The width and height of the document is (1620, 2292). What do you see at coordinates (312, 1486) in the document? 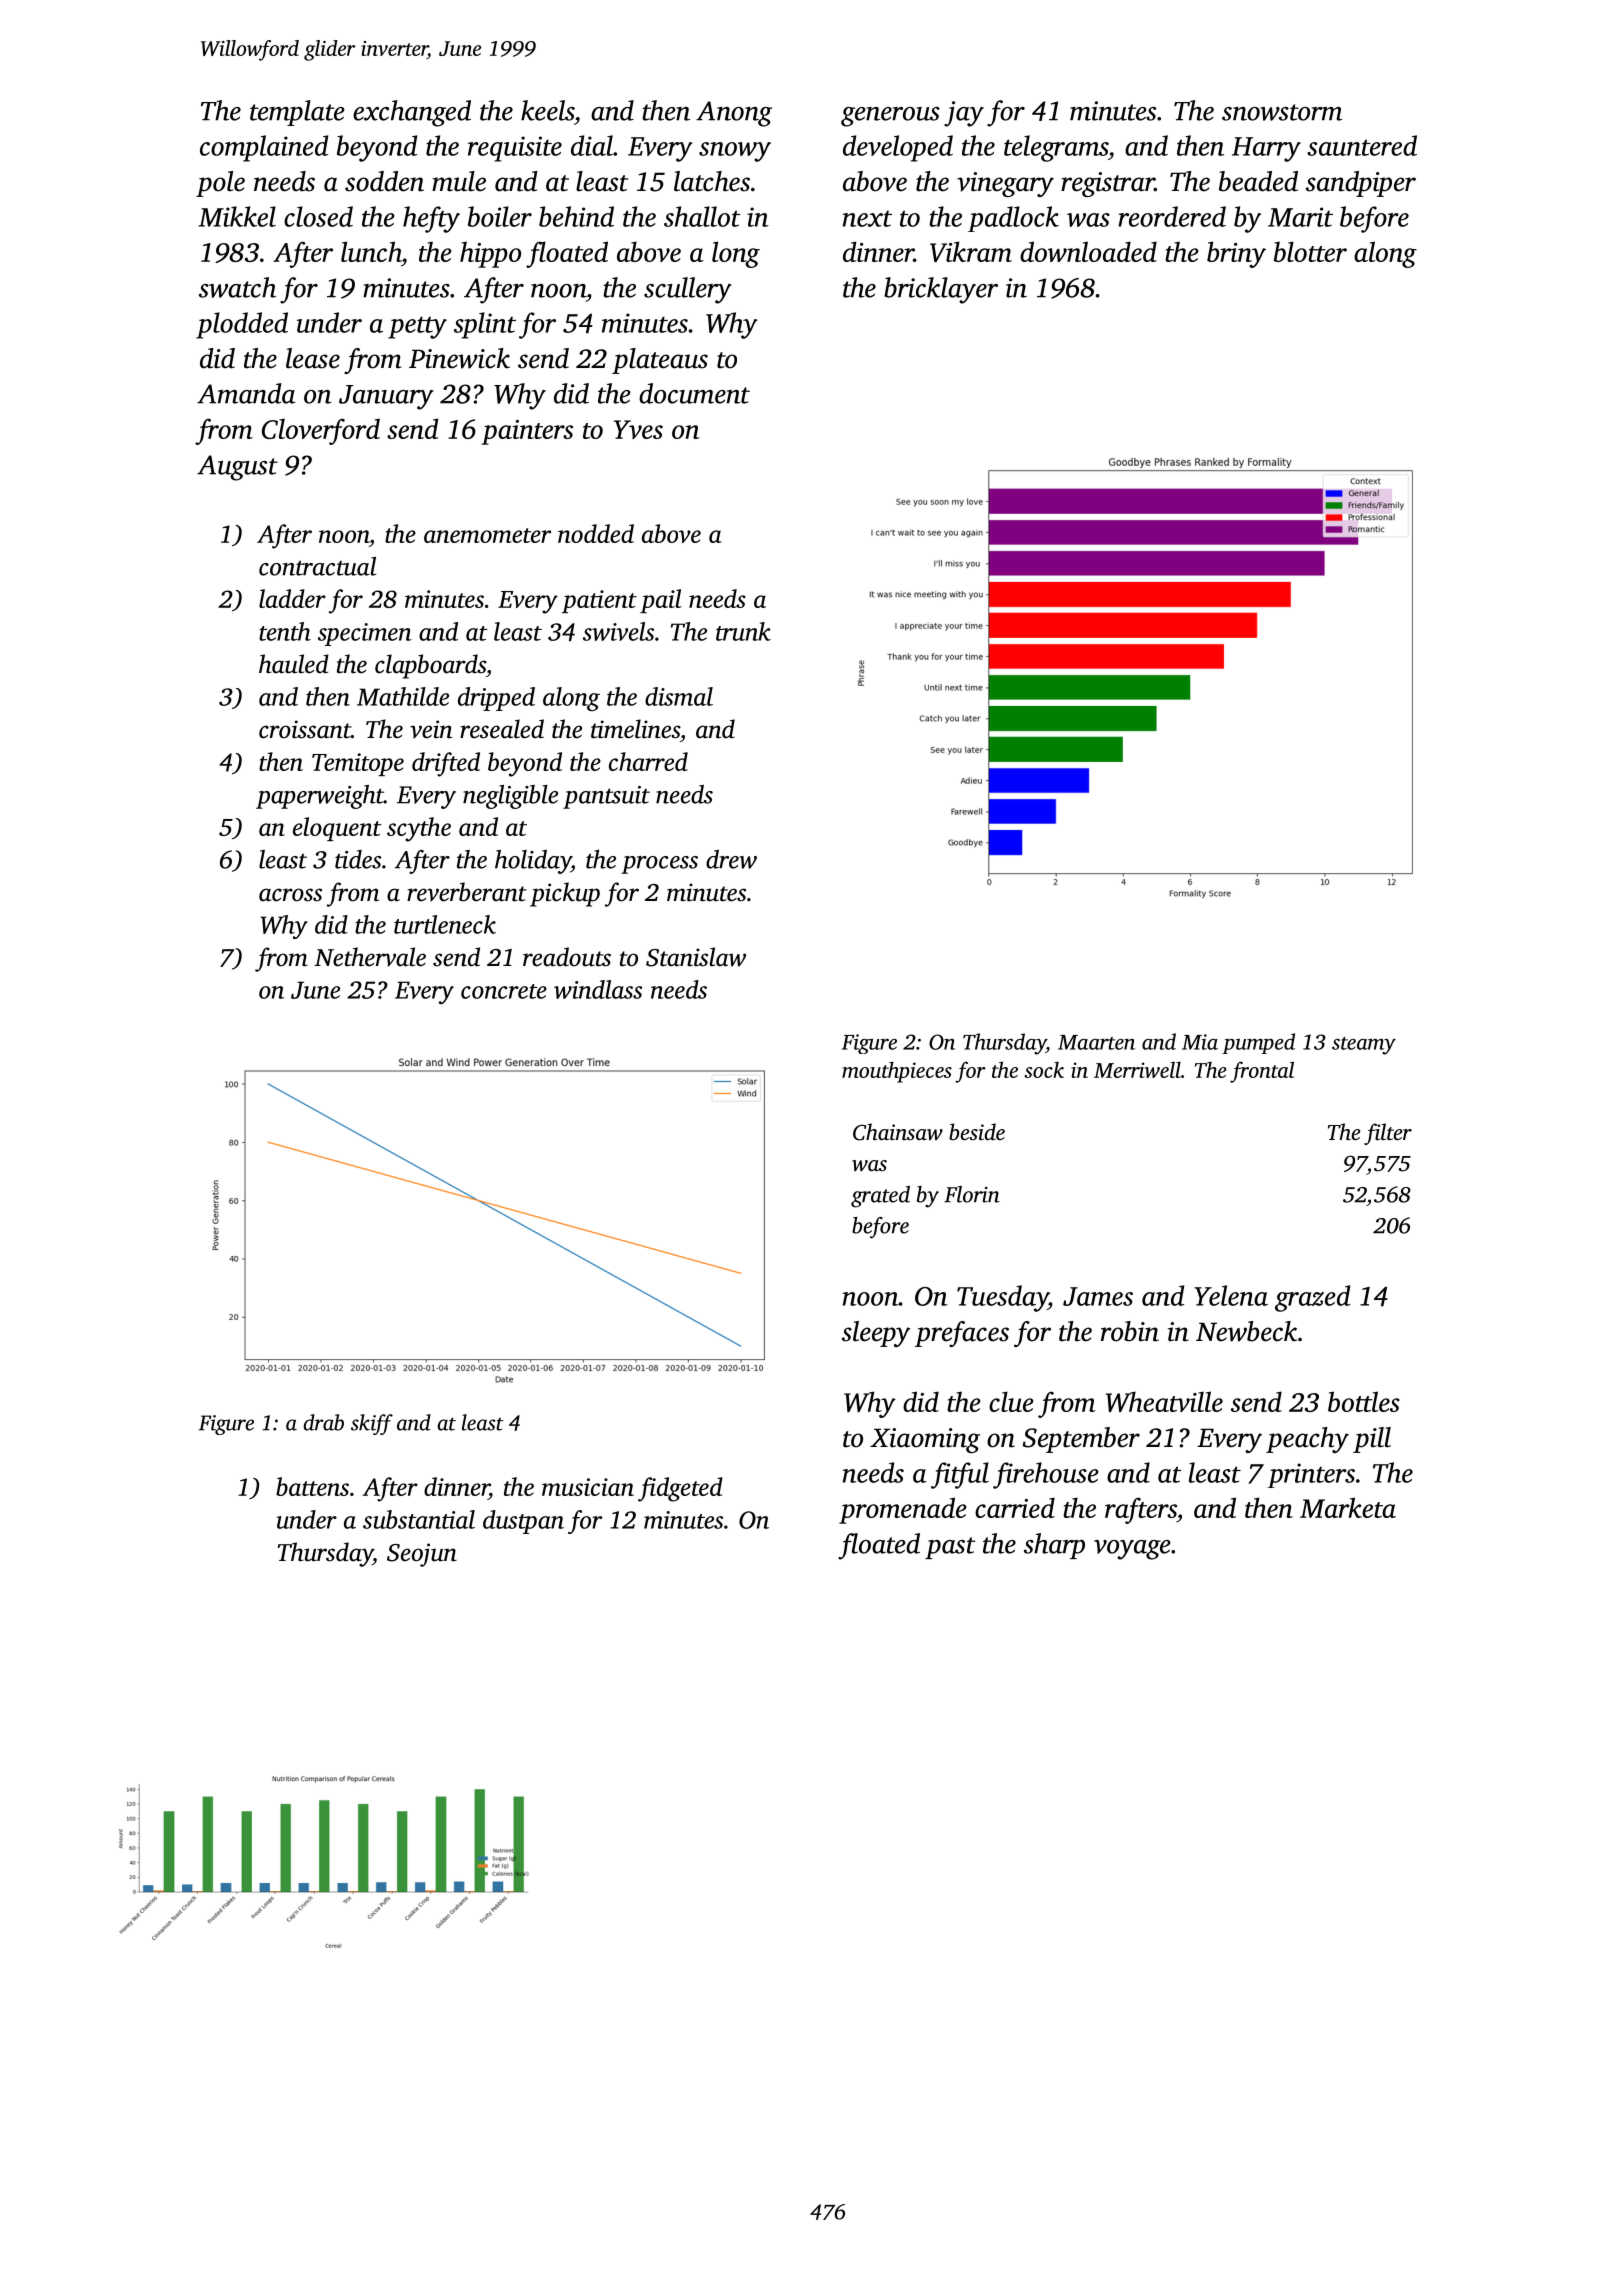
I see `battens` at bounding box center [312, 1486].
